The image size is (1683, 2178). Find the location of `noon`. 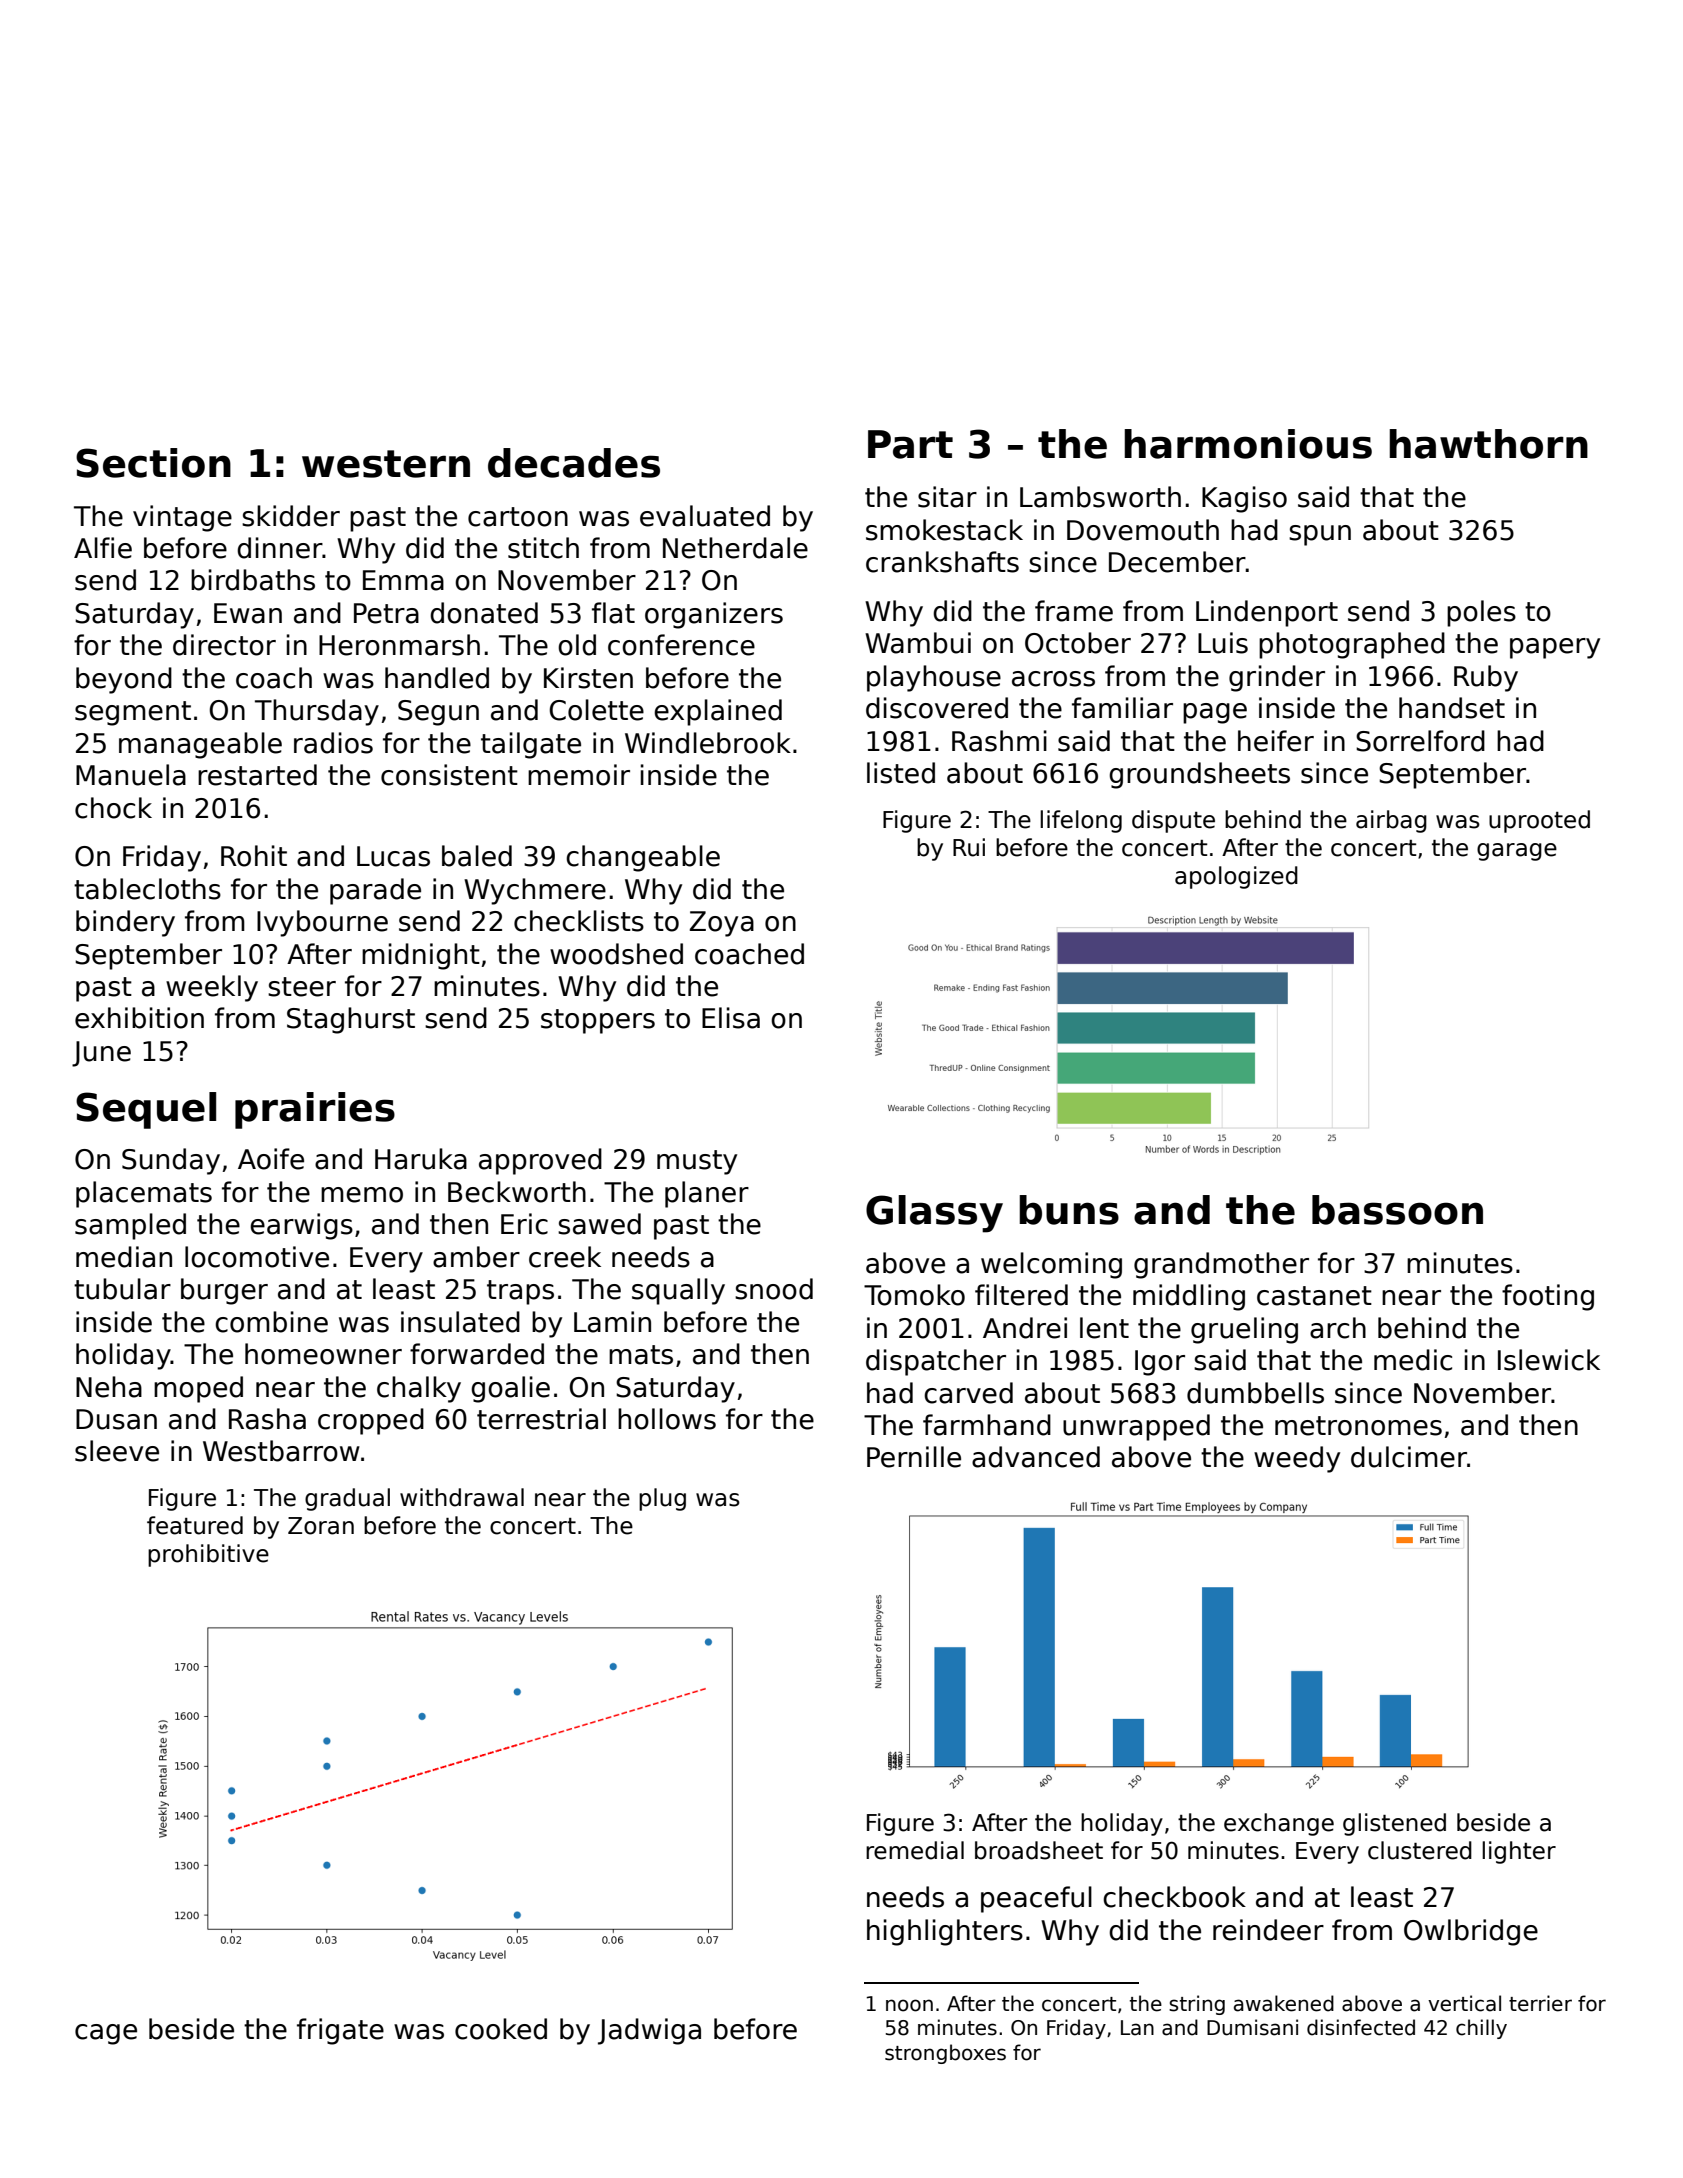

noon is located at coordinates (909, 2005).
